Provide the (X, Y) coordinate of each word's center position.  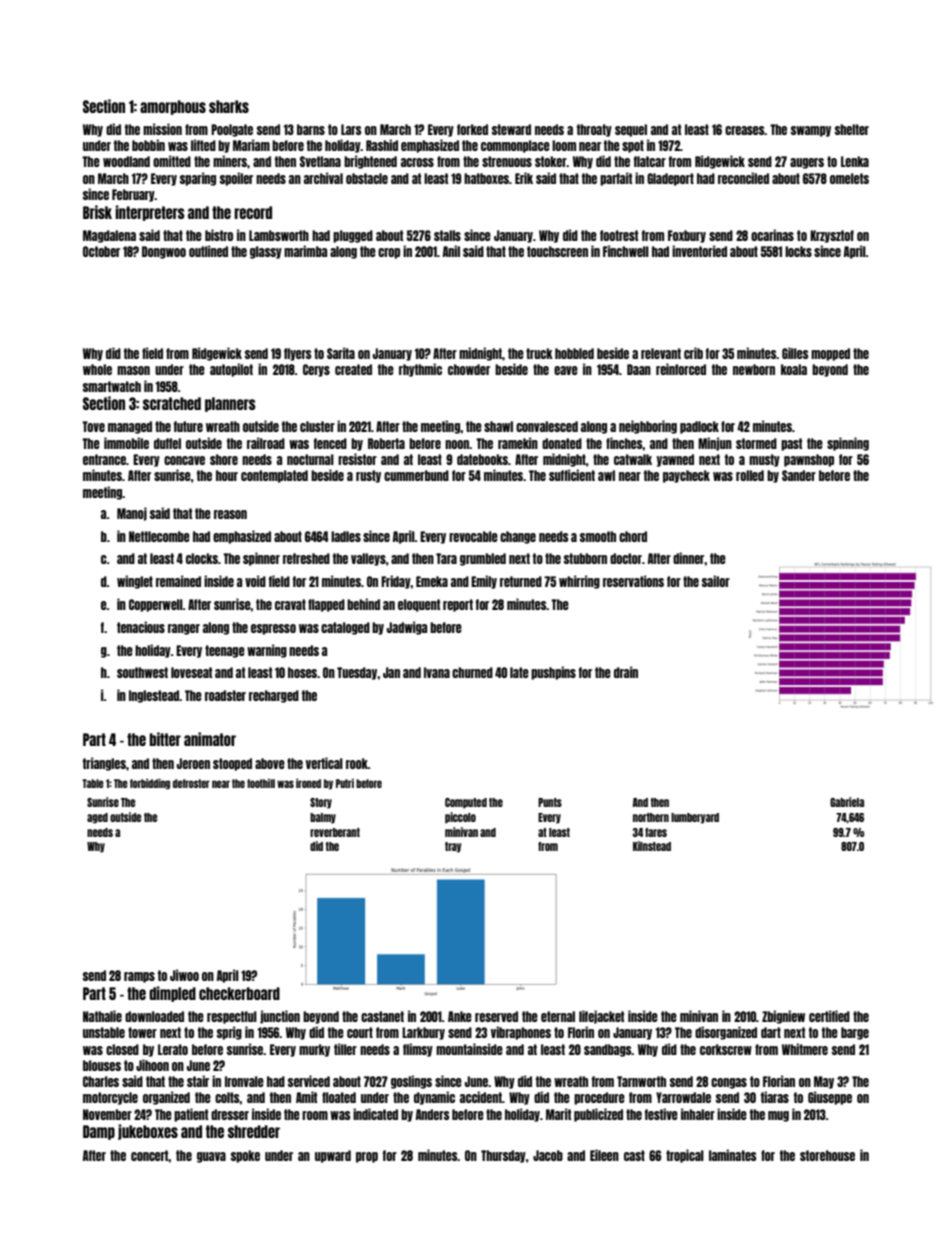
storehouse (827, 1155)
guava (211, 1157)
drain (626, 672)
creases (745, 130)
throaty (594, 130)
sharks (229, 106)
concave (184, 460)
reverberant (335, 832)
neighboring (648, 427)
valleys (368, 559)
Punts (550, 802)
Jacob (548, 1155)
